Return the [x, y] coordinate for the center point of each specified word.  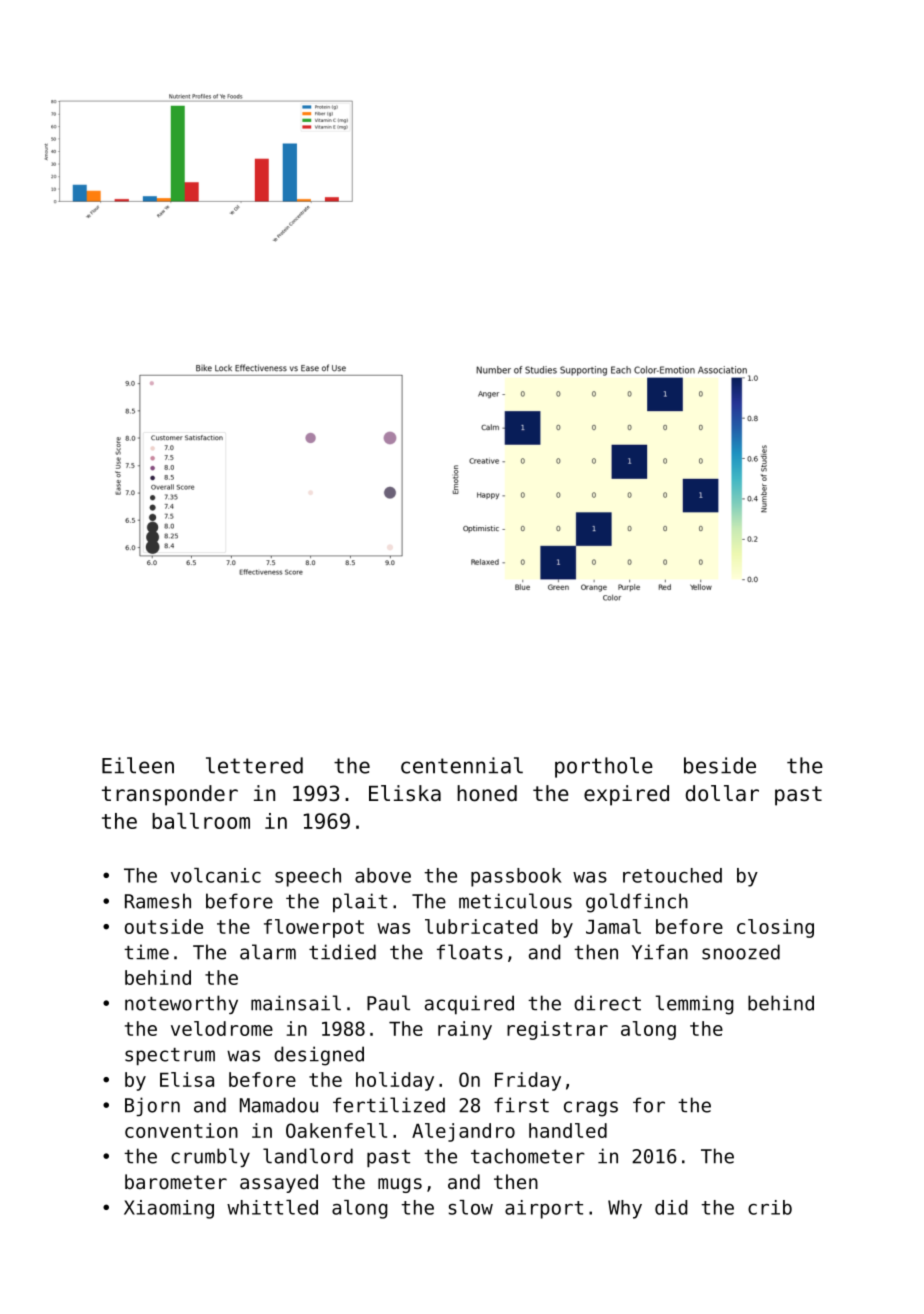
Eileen [138, 765]
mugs [400, 1185]
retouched [672, 875]
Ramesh [158, 901]
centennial [462, 765]
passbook [516, 877]
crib [770, 1207]
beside [720, 765]
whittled [272, 1207]
